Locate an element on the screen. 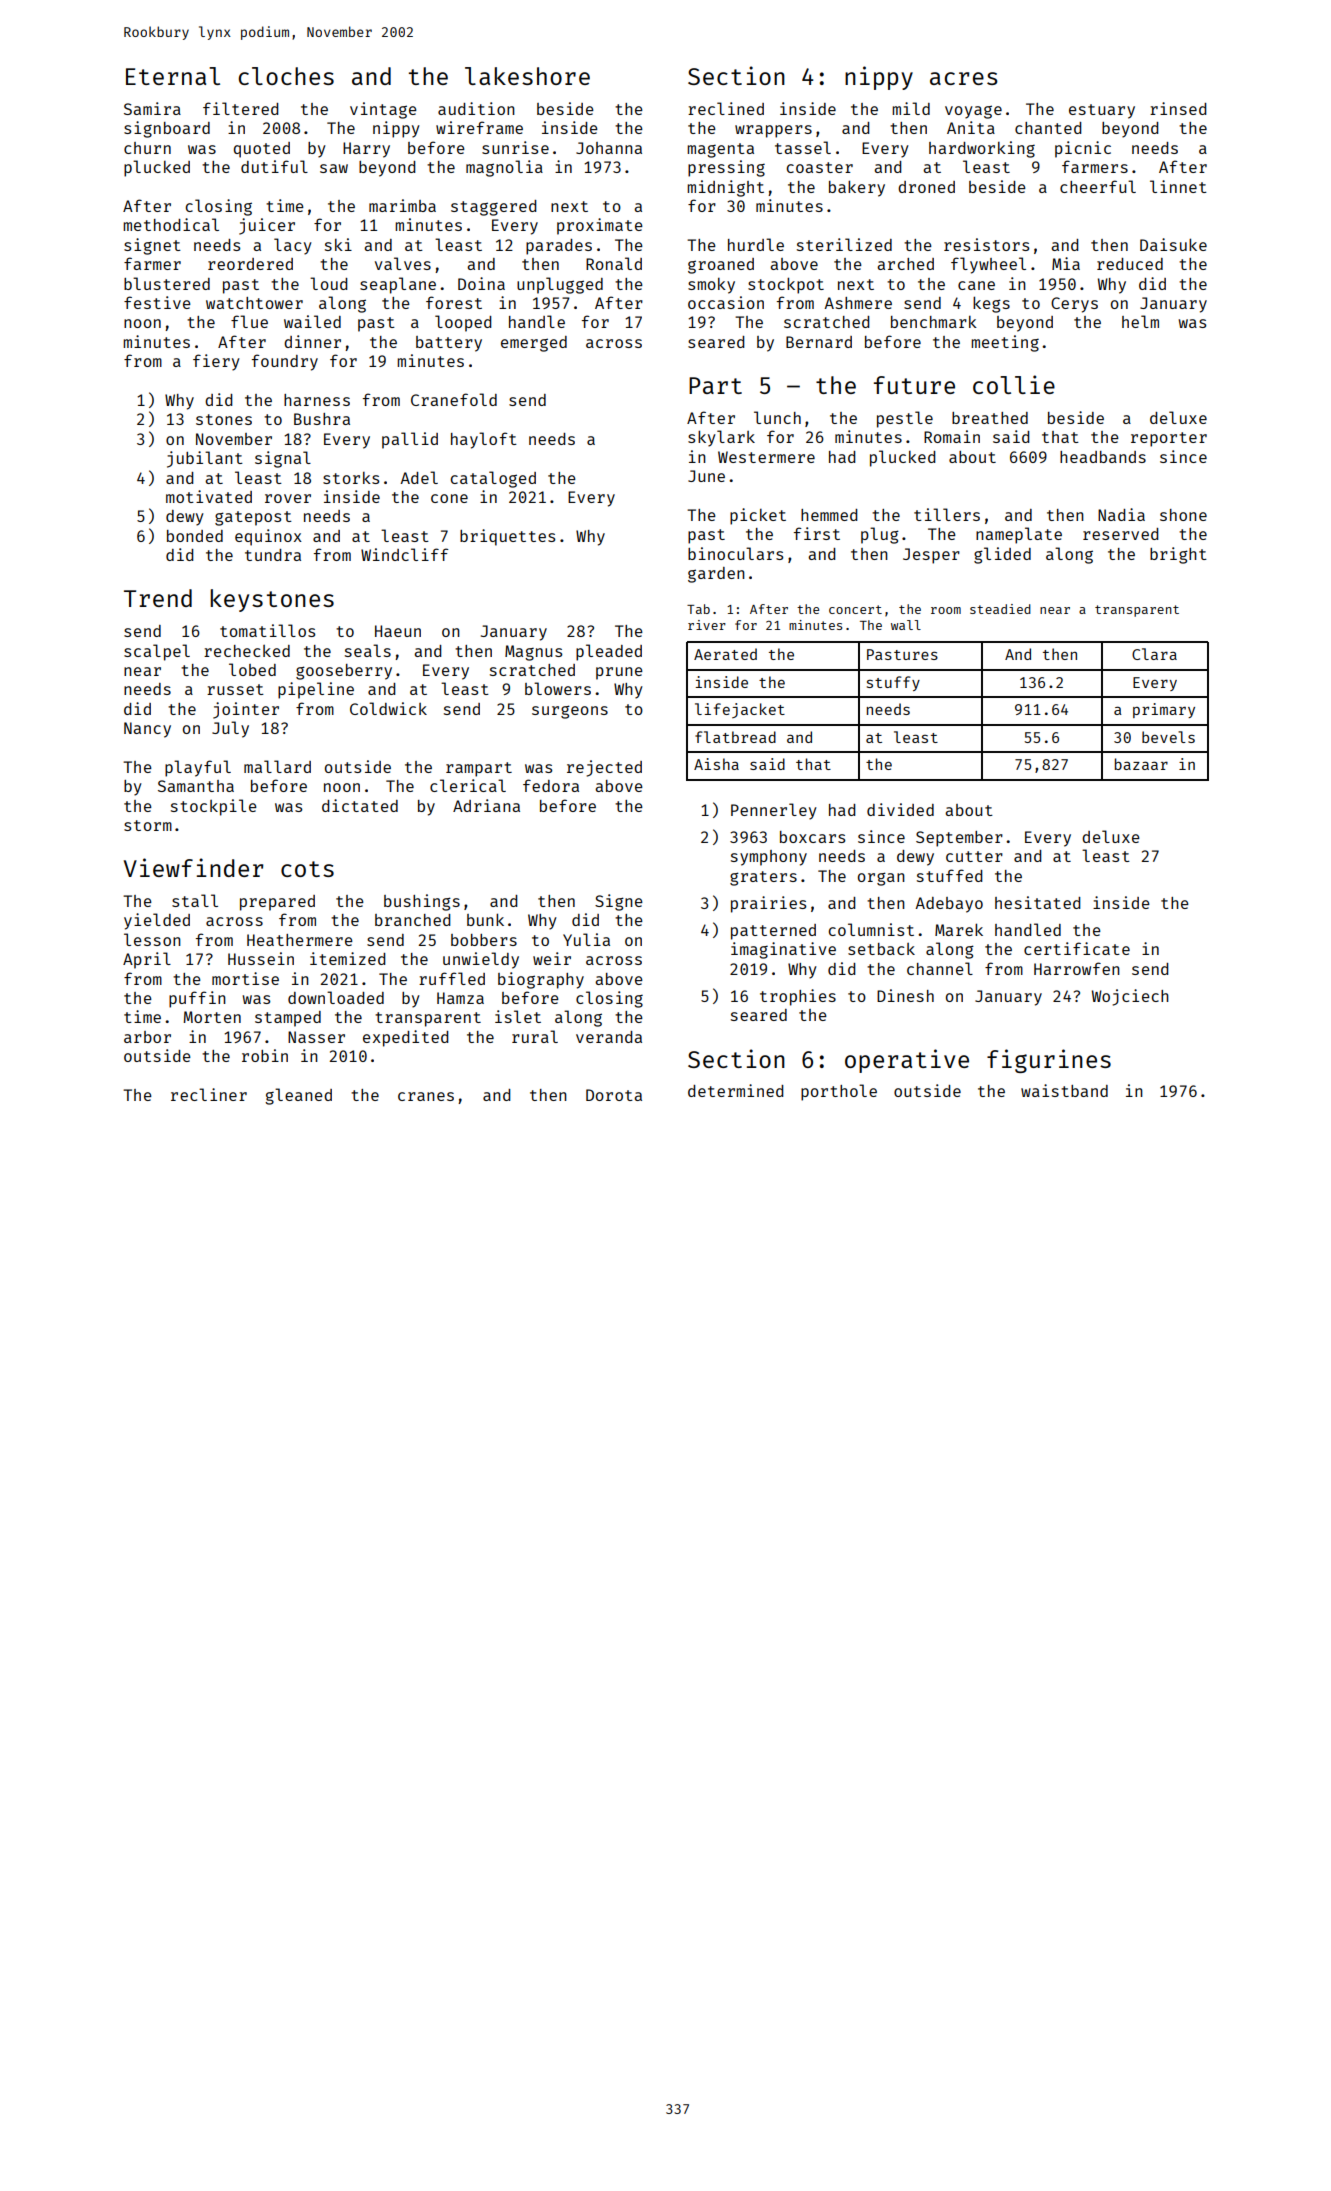 This screenshot has width=1331, height=2191. Ashmere is located at coordinates (858, 303).
